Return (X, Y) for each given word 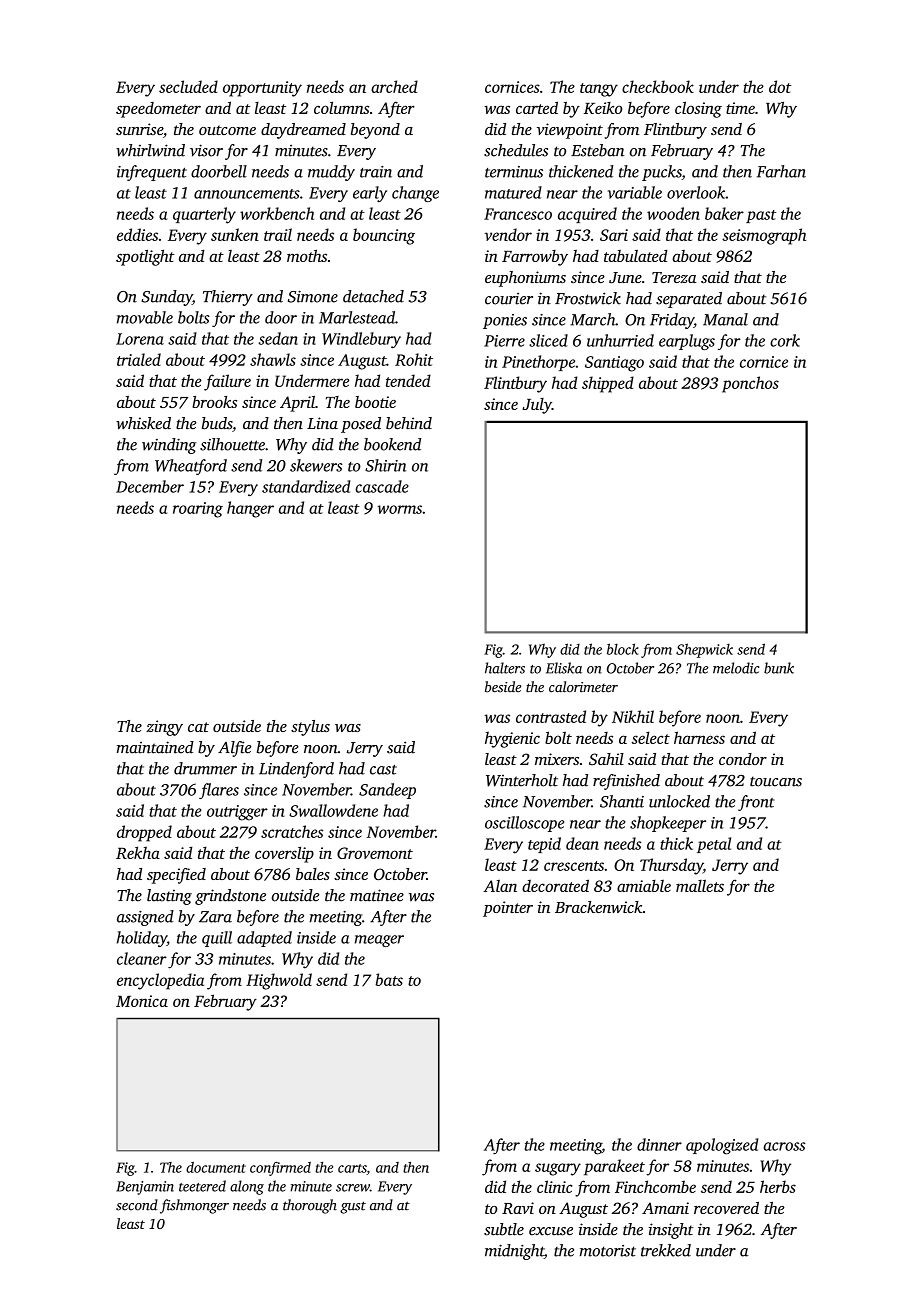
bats (389, 979)
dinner (659, 1144)
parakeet (614, 1167)
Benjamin (145, 1188)
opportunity (262, 89)
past (761, 216)
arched (394, 86)
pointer (508, 909)
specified (176, 876)
